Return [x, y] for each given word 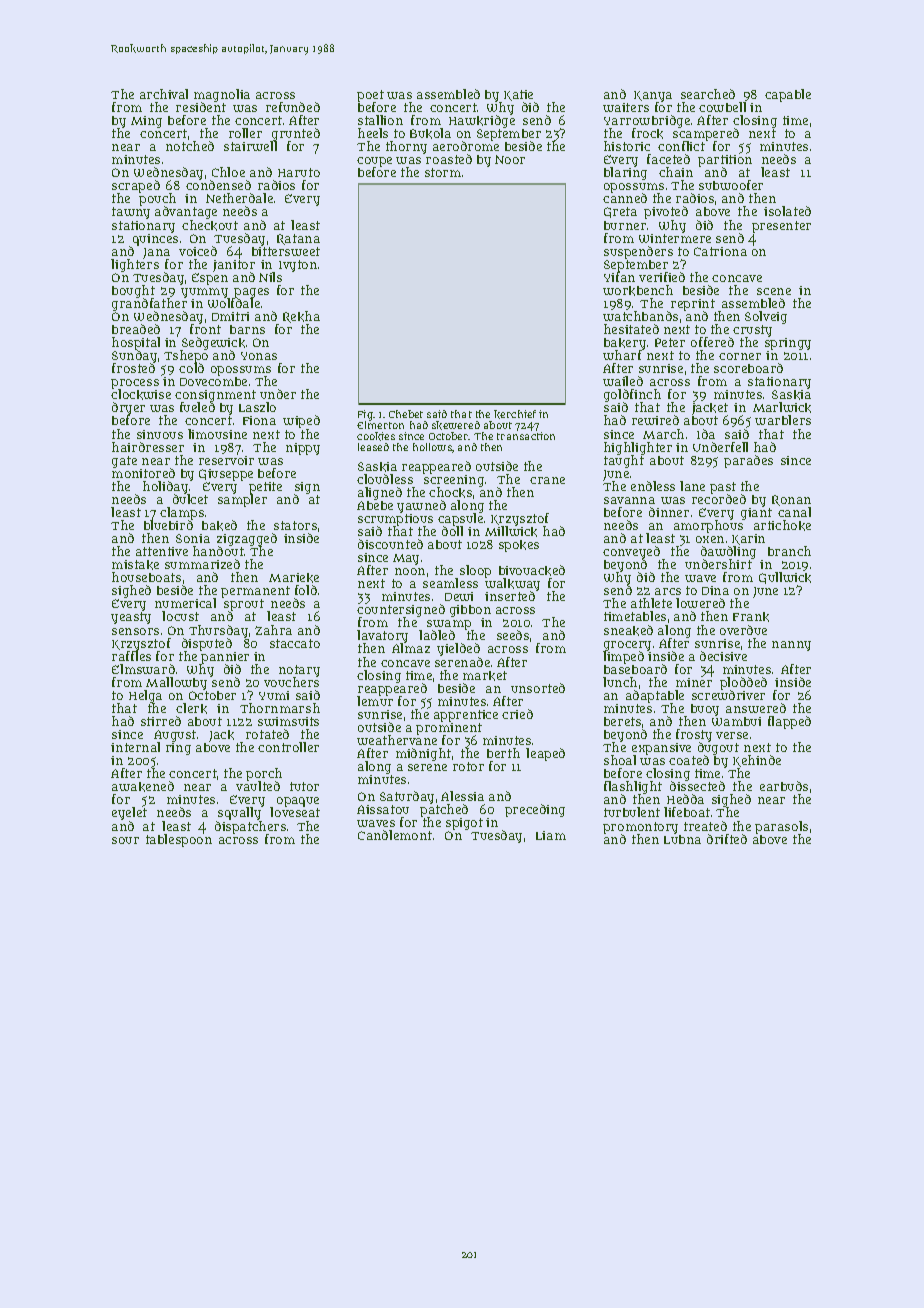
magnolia [222, 96]
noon [410, 571]
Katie [518, 95]
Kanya [653, 96]
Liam [551, 835]
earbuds [784, 786]
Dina [715, 590]
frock [647, 133]
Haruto [299, 172]
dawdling [728, 553]
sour [125, 840]
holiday [166, 488]
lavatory [382, 637]
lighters [135, 265]
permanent [255, 592]
